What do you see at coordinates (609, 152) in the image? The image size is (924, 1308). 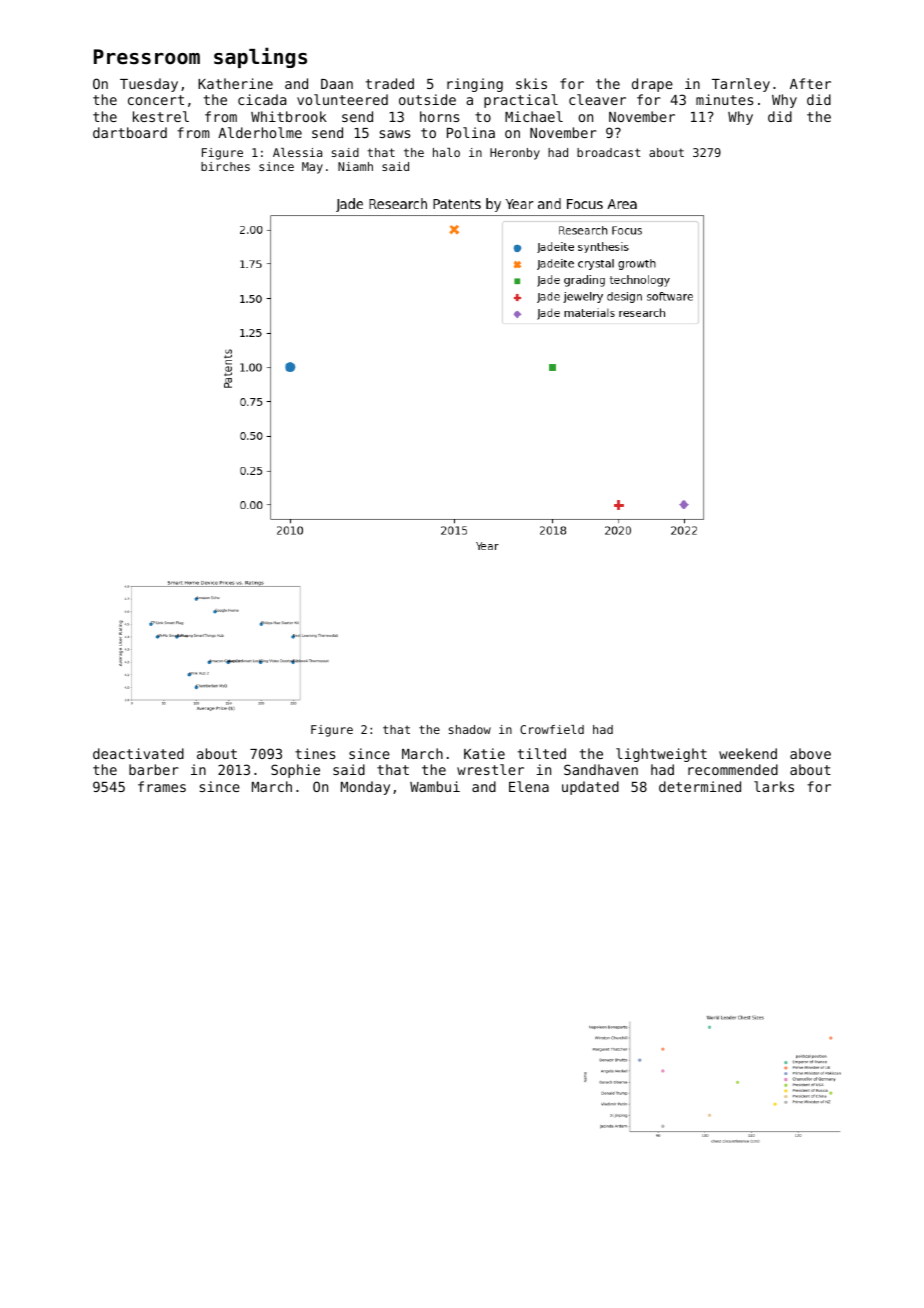 I see `broadcast` at bounding box center [609, 152].
